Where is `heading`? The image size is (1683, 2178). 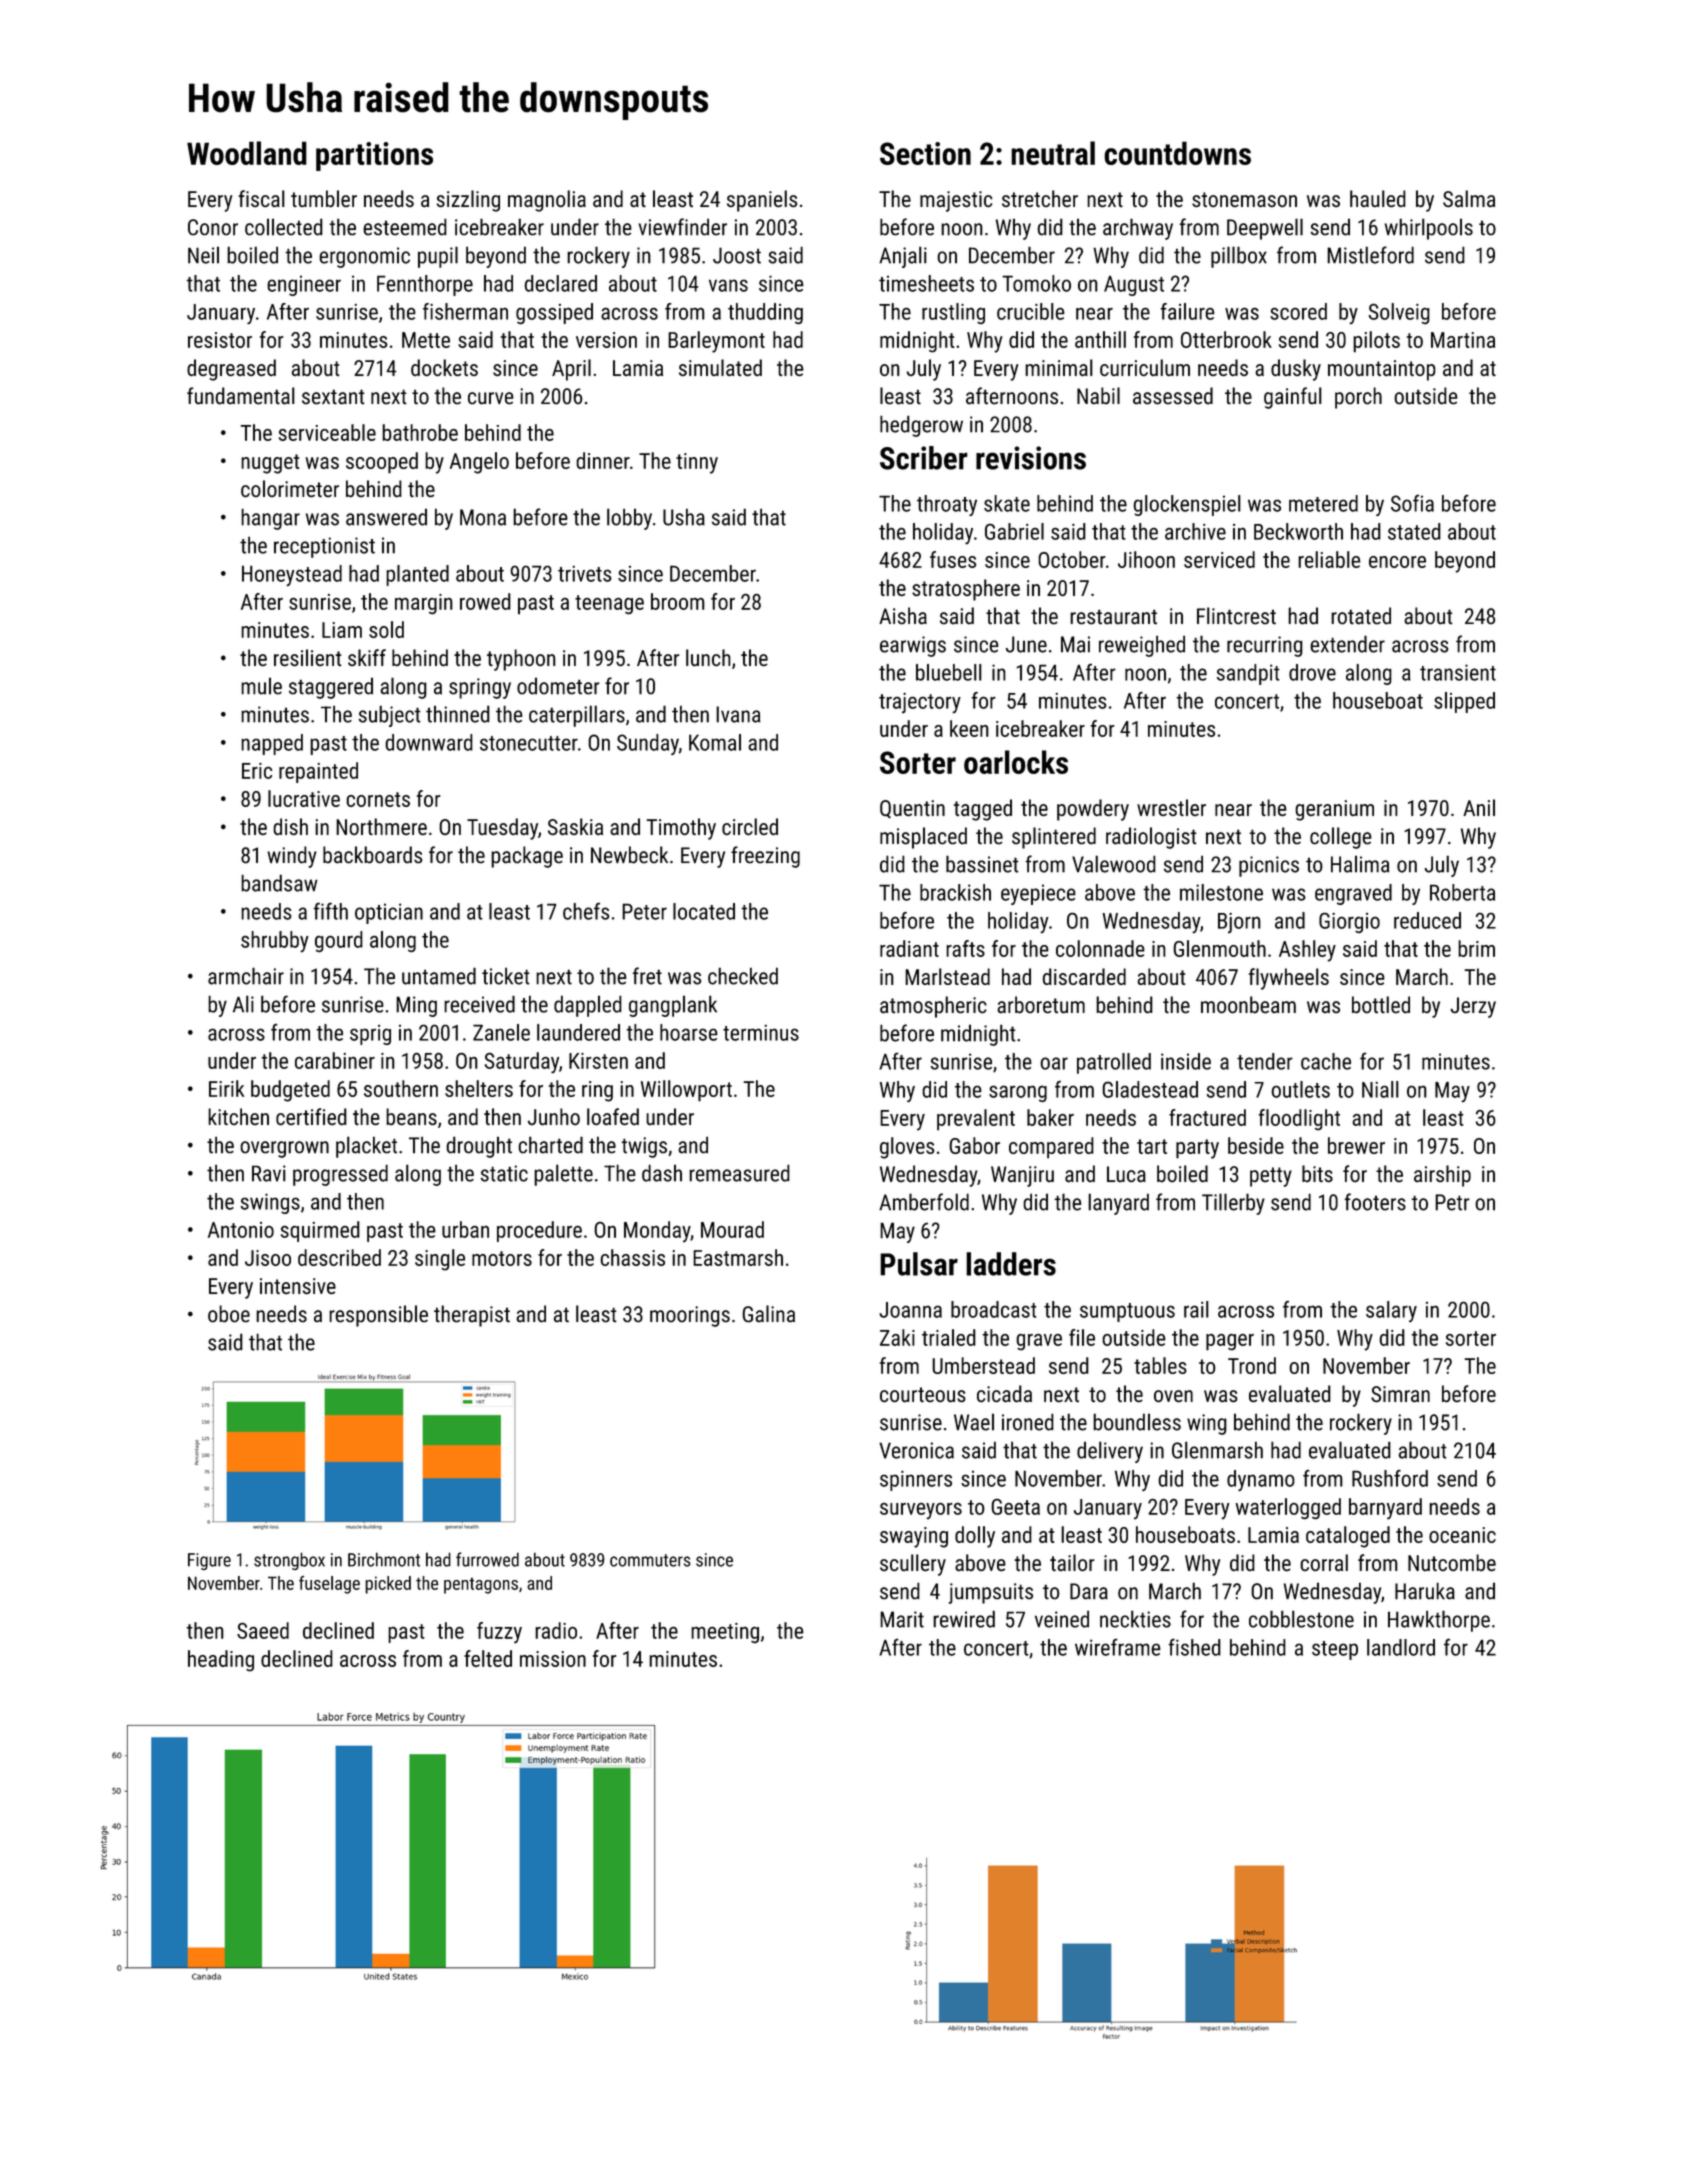 heading is located at coordinates (221, 1661).
